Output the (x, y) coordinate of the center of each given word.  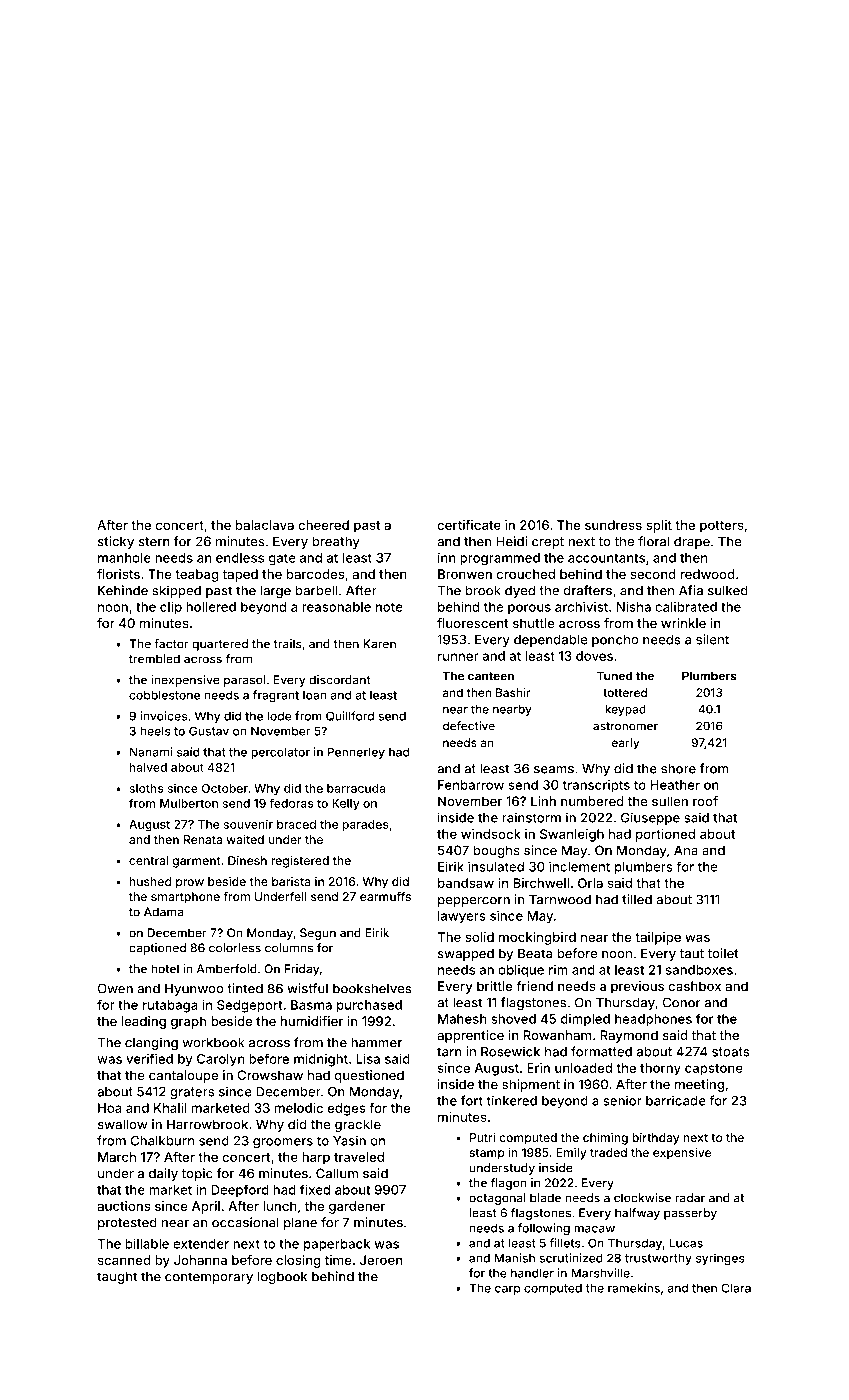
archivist (581, 607)
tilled (637, 899)
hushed (150, 881)
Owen (115, 988)
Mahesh (462, 1019)
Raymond (629, 1036)
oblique (521, 971)
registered (300, 862)
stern (154, 542)
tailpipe (658, 938)
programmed (500, 559)
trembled (154, 659)
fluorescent (472, 623)
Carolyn (220, 1060)
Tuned (614, 676)
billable (147, 1243)
